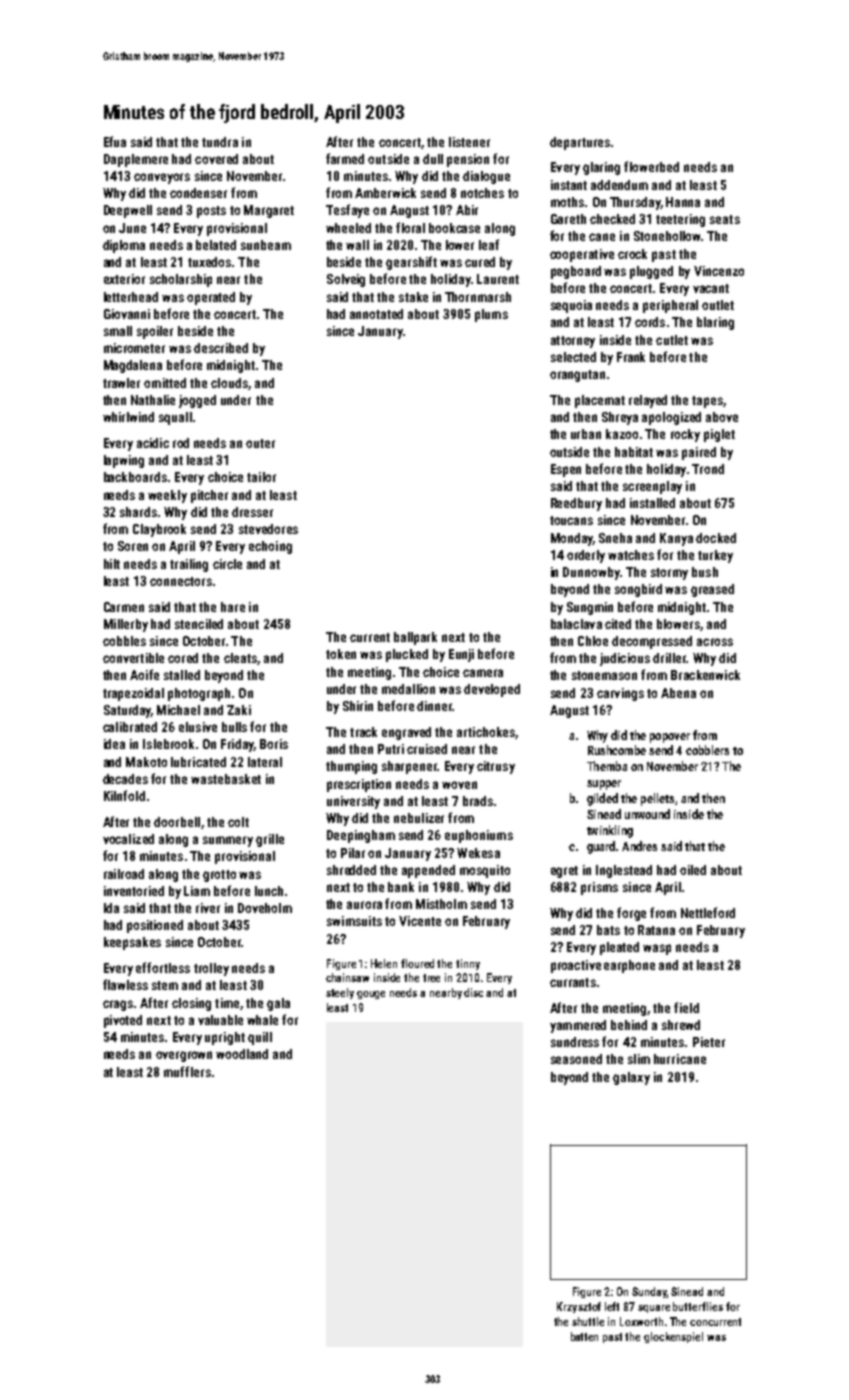 The image size is (849, 1400). What do you see at coordinates (673, 1337) in the screenshot?
I see `glockenspiel` at bounding box center [673, 1337].
